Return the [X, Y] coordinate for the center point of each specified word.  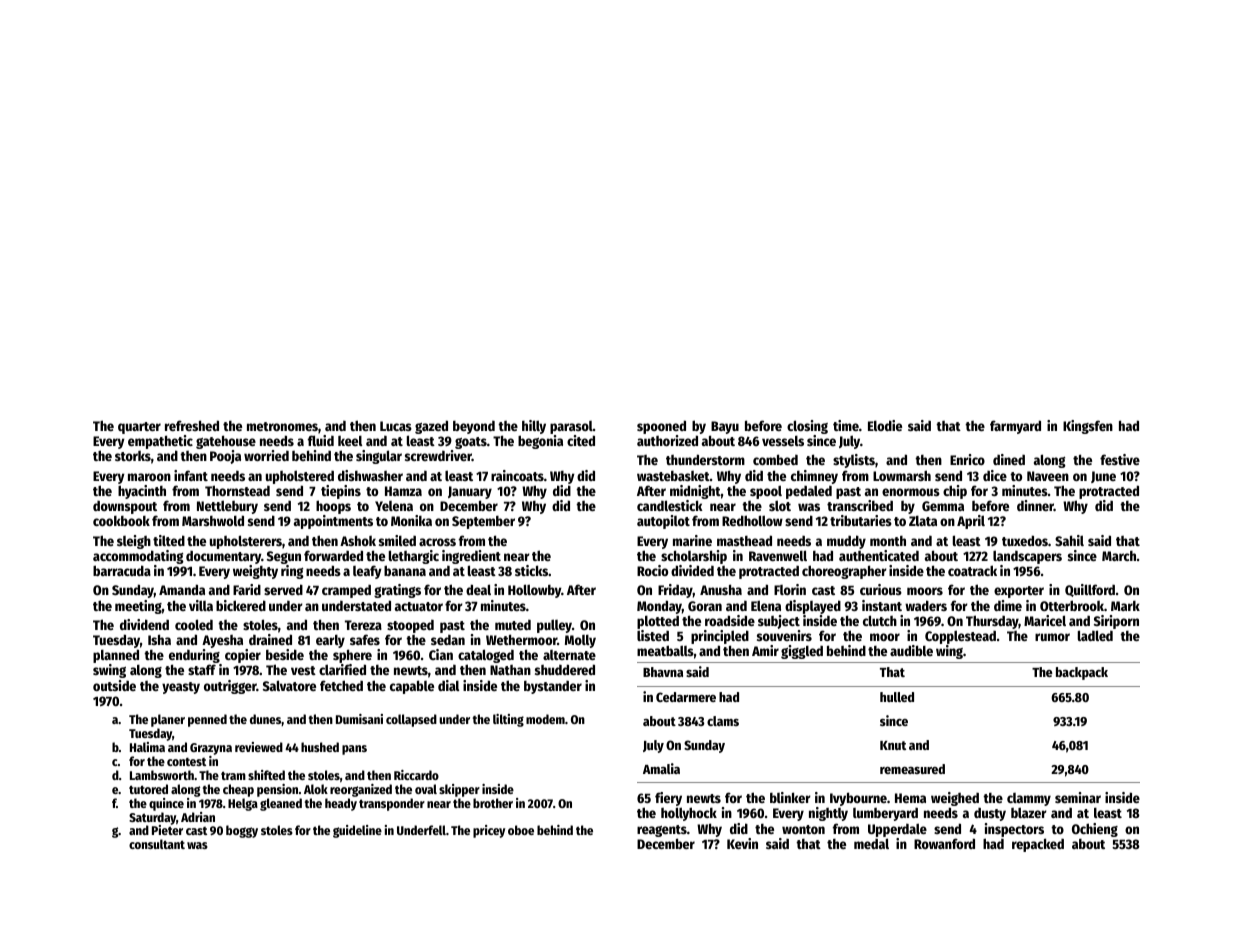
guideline [357, 831]
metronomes [282, 426]
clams [723, 721]
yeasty [181, 688]
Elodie [885, 425]
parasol [571, 427]
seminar [1078, 797]
